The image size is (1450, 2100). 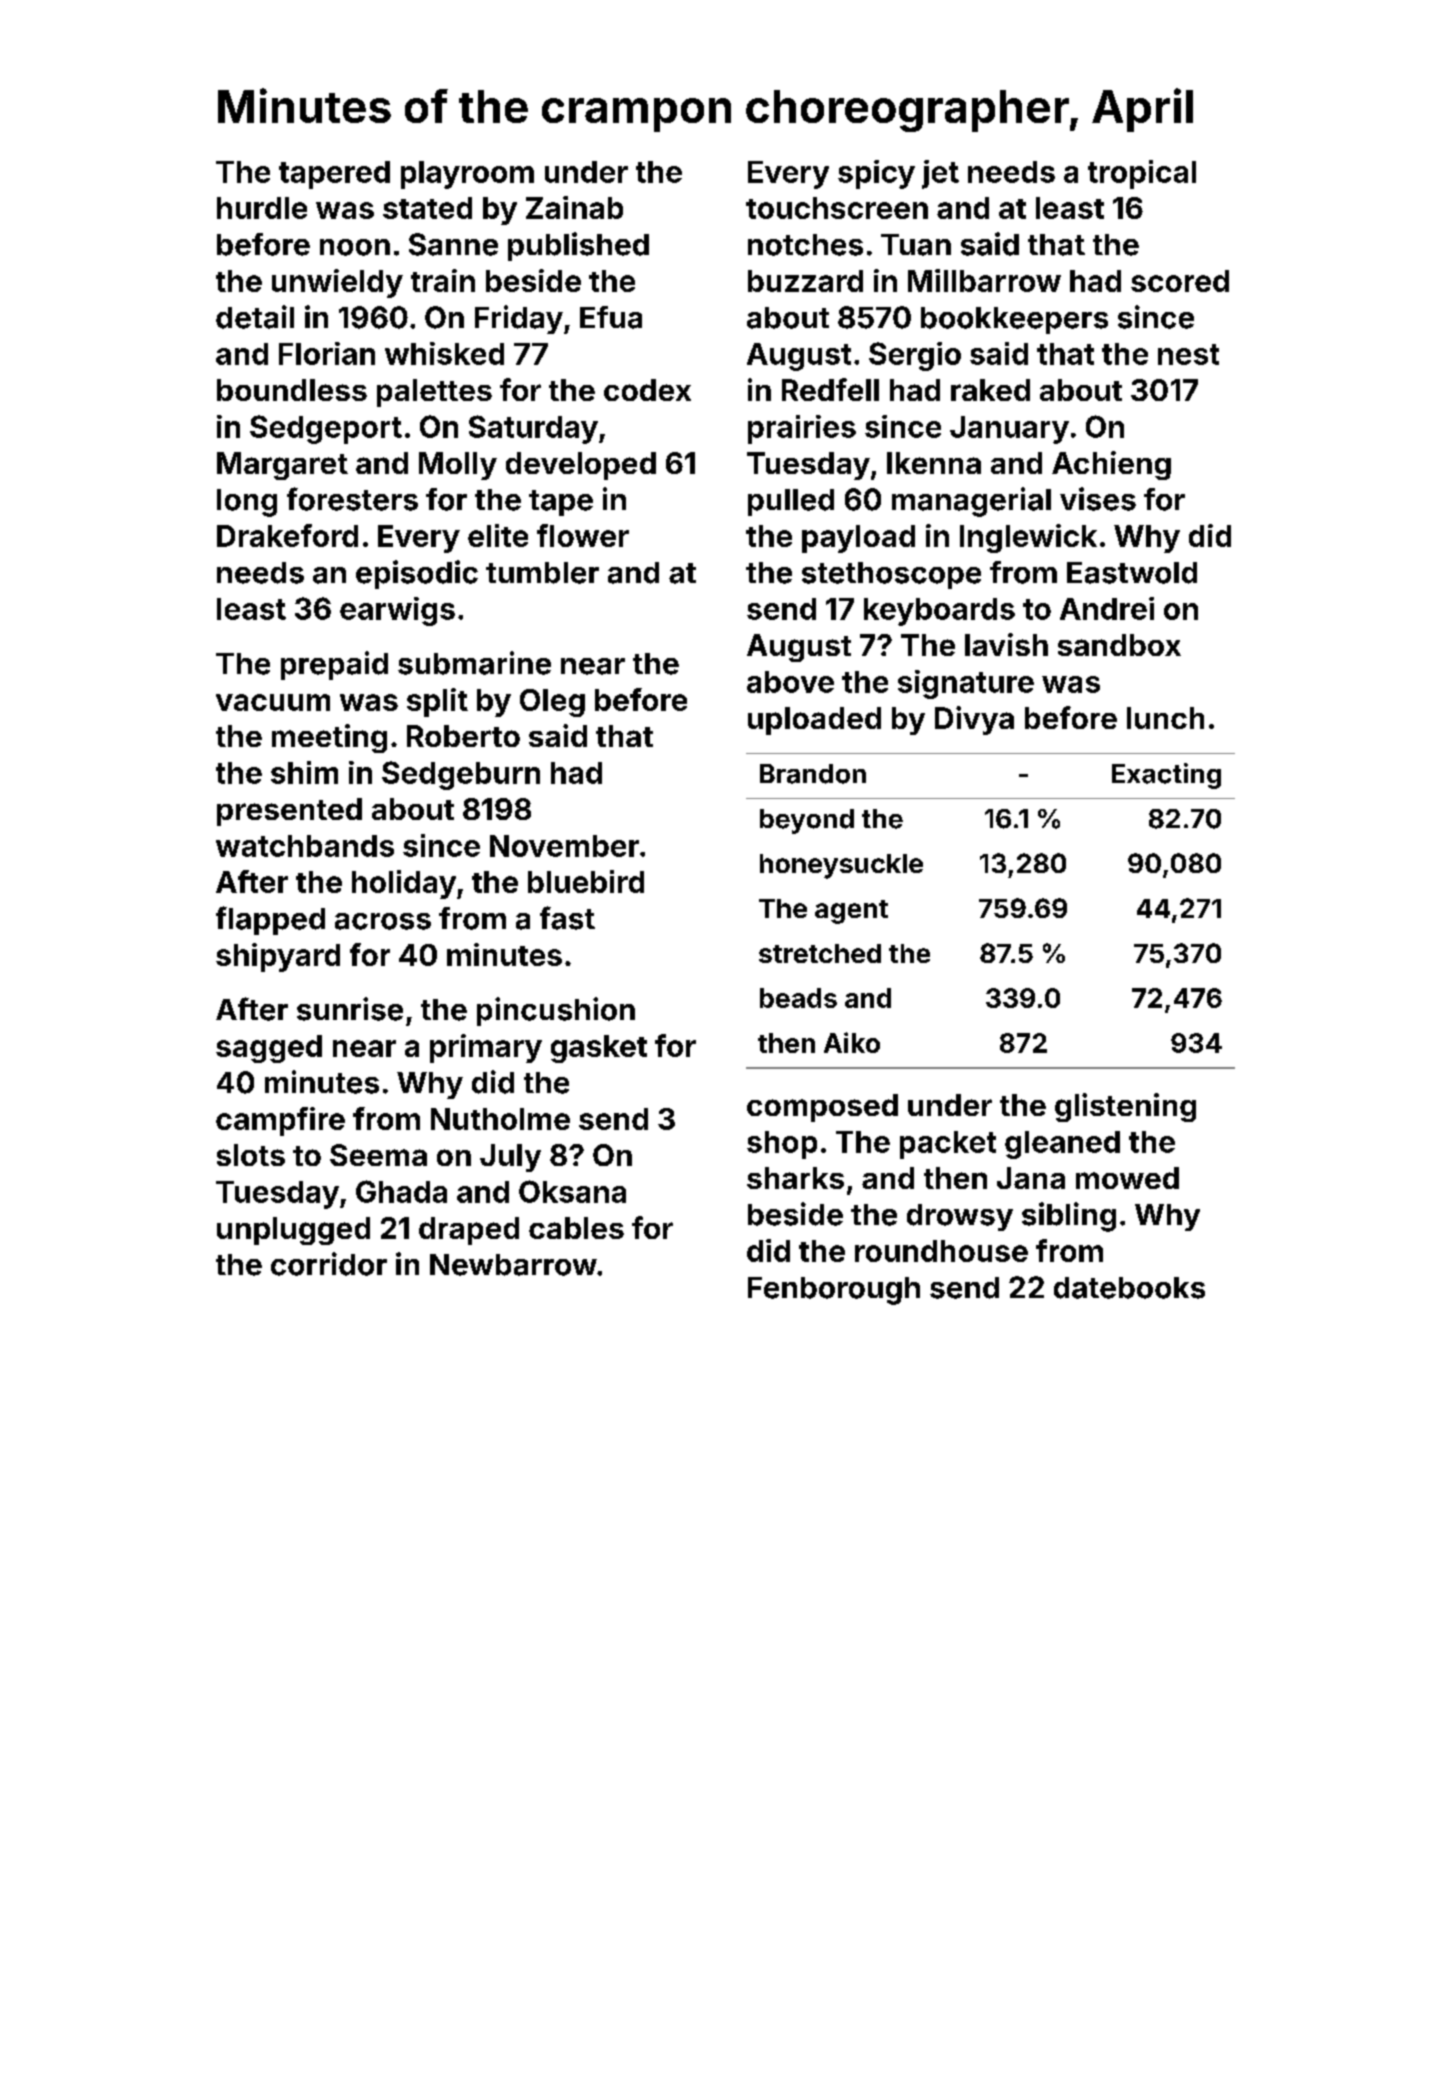 What do you see at coordinates (1166, 776) in the screenshot?
I see `Exacting` at bounding box center [1166, 776].
